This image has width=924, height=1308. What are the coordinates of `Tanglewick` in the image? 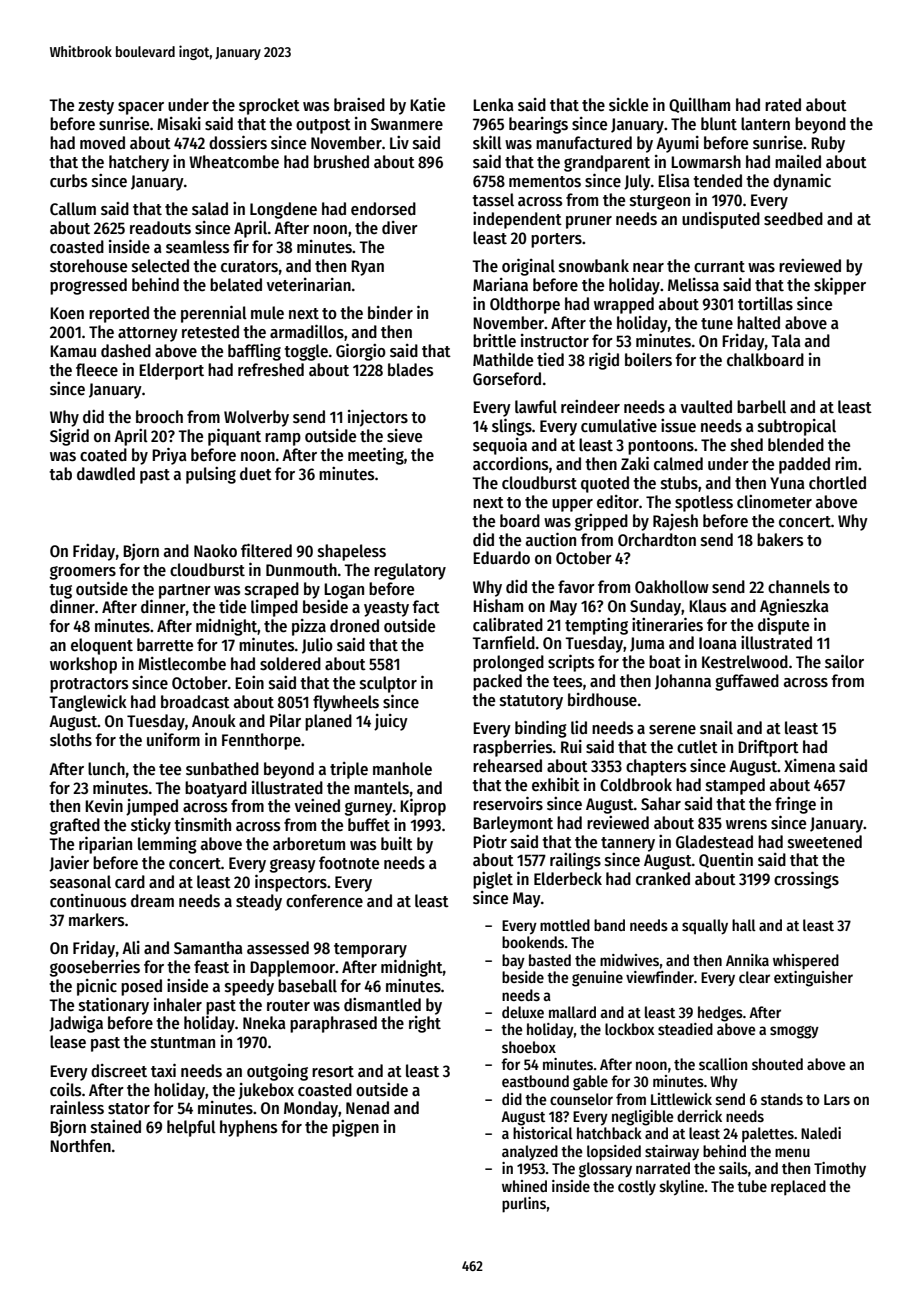 It's located at (88, 703).
